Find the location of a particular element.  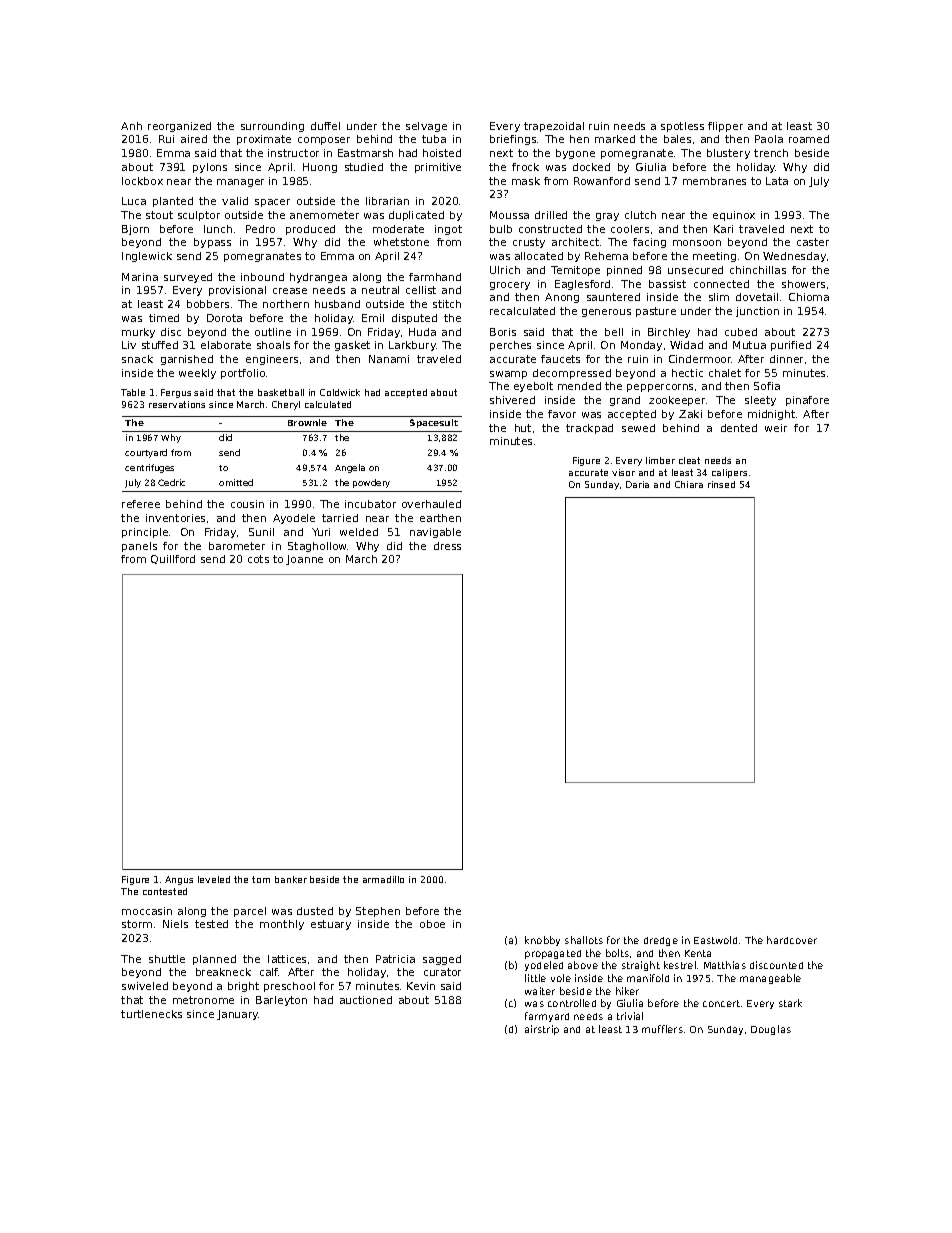

armadillo is located at coordinates (383, 879).
